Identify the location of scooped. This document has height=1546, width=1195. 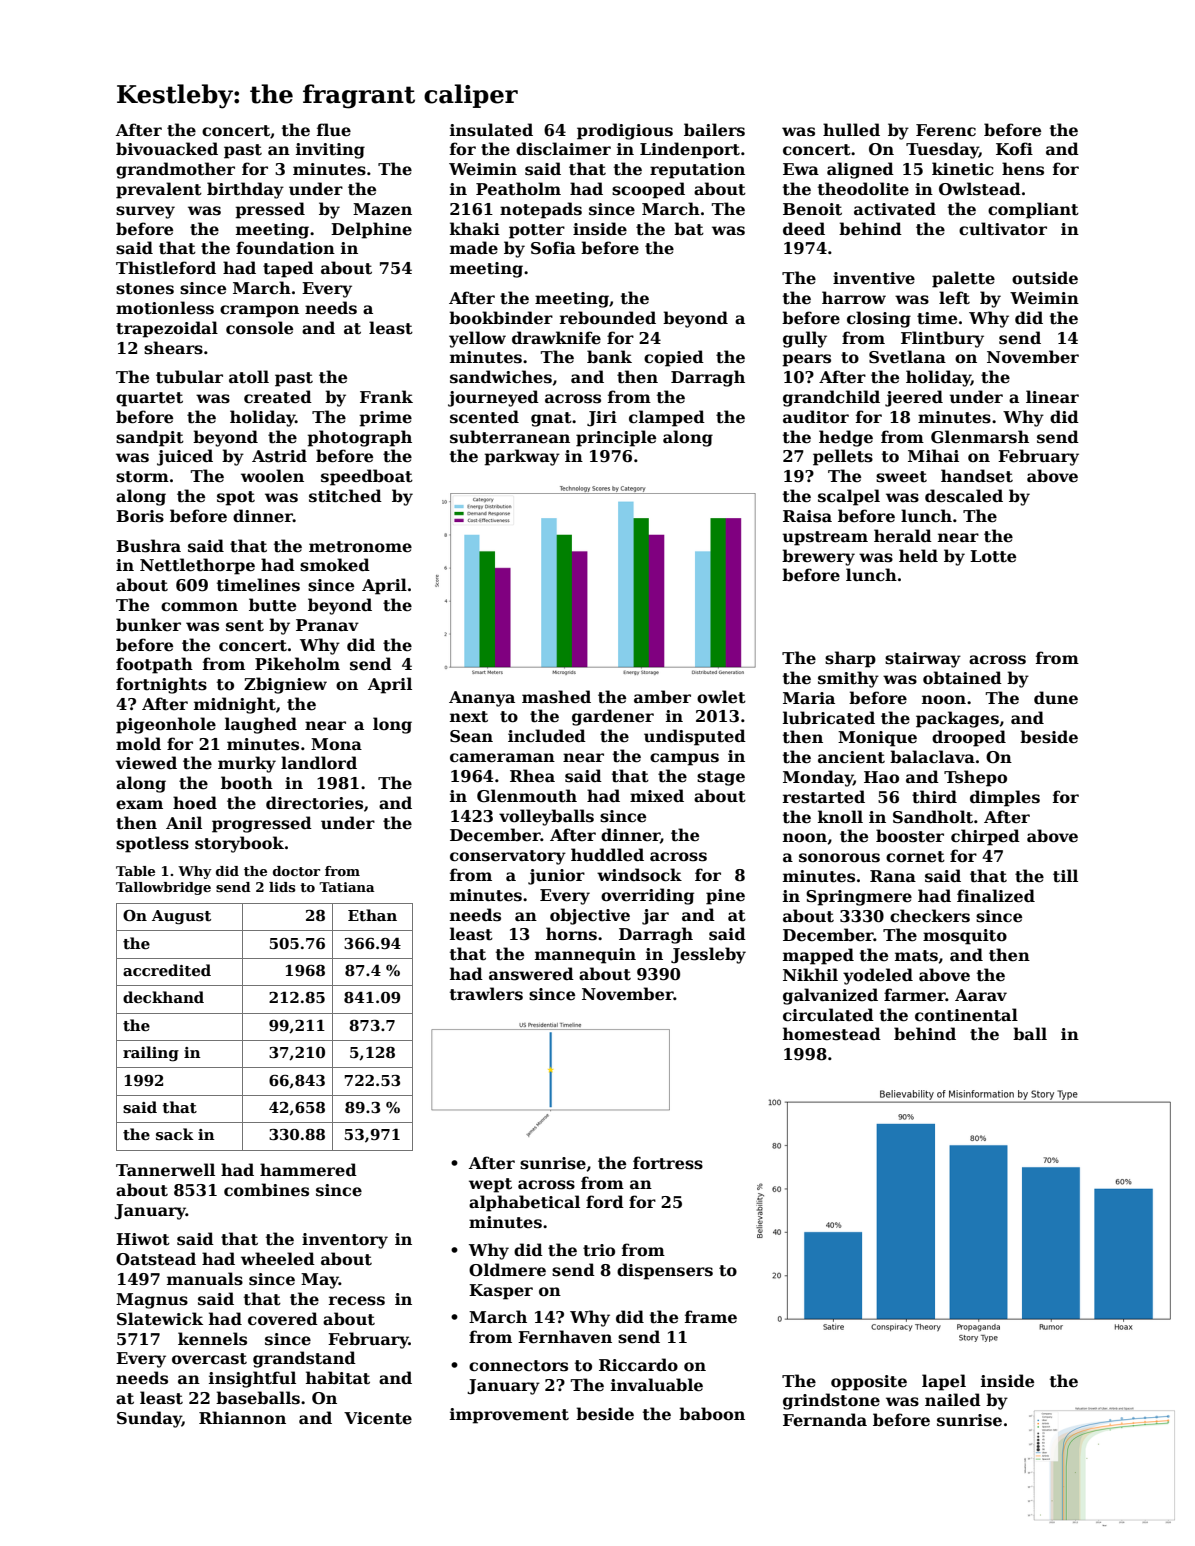
(648, 190).
